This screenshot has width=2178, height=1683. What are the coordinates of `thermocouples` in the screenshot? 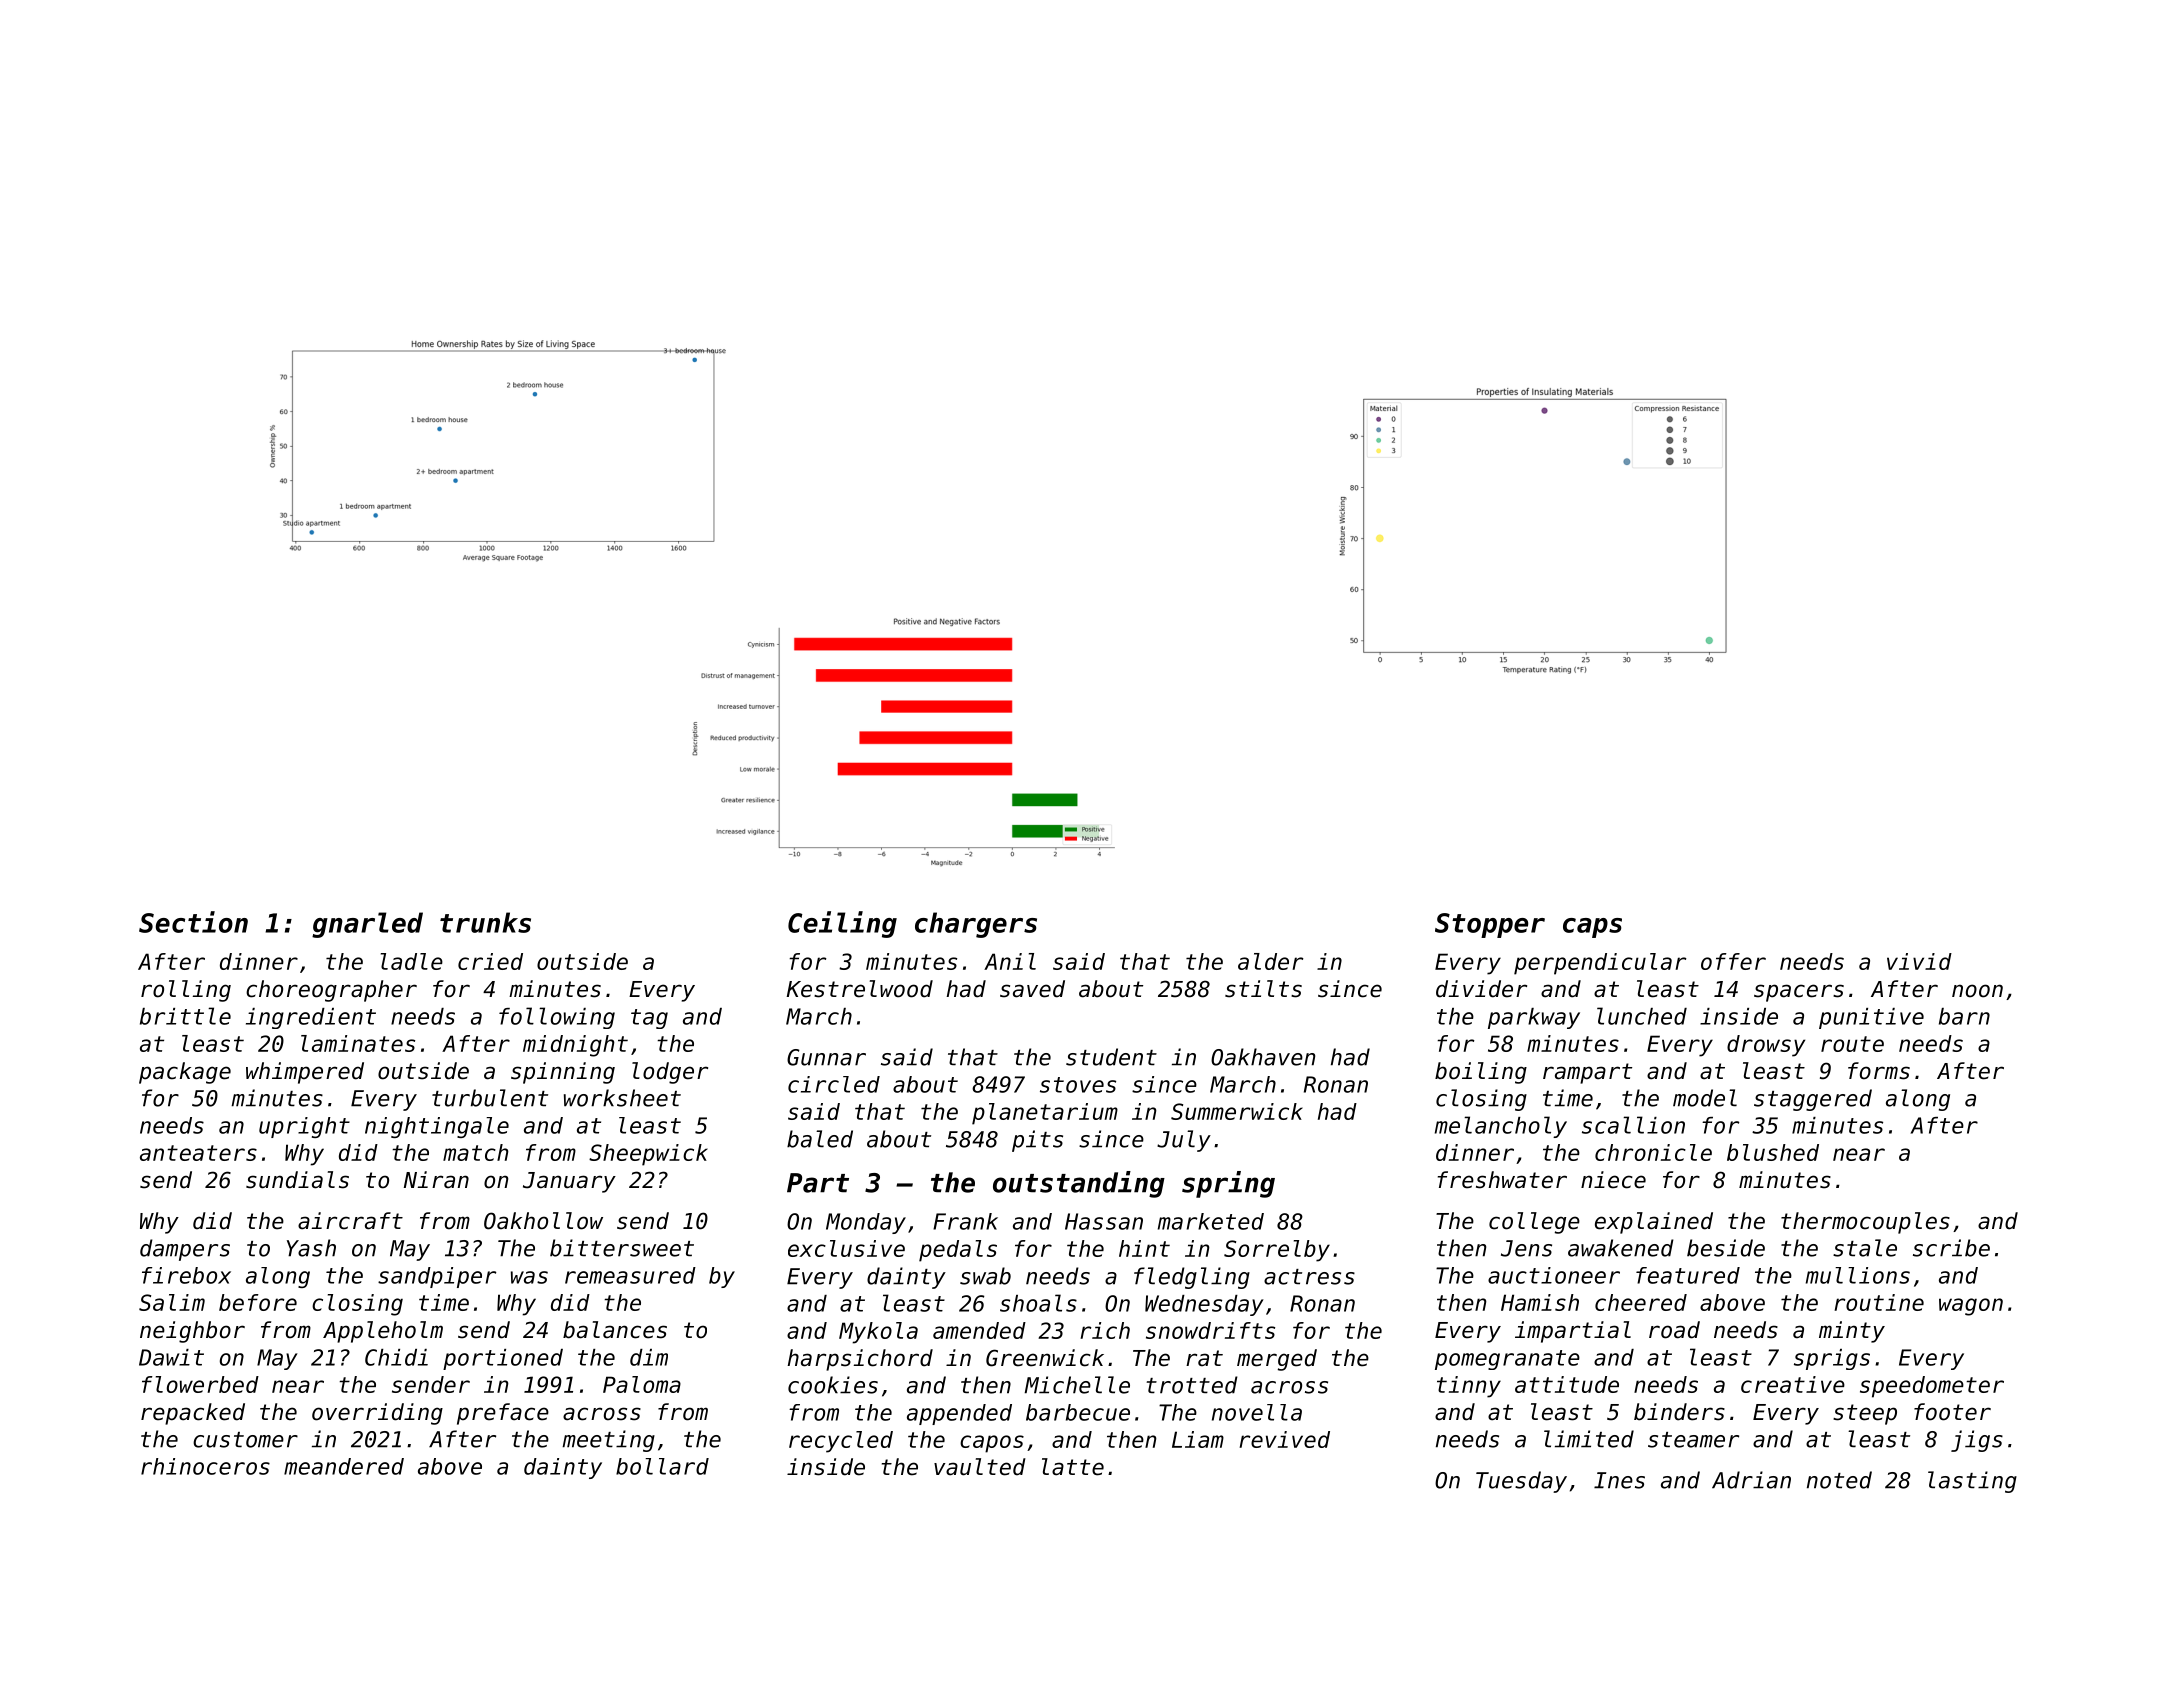 It's located at (1865, 1223).
